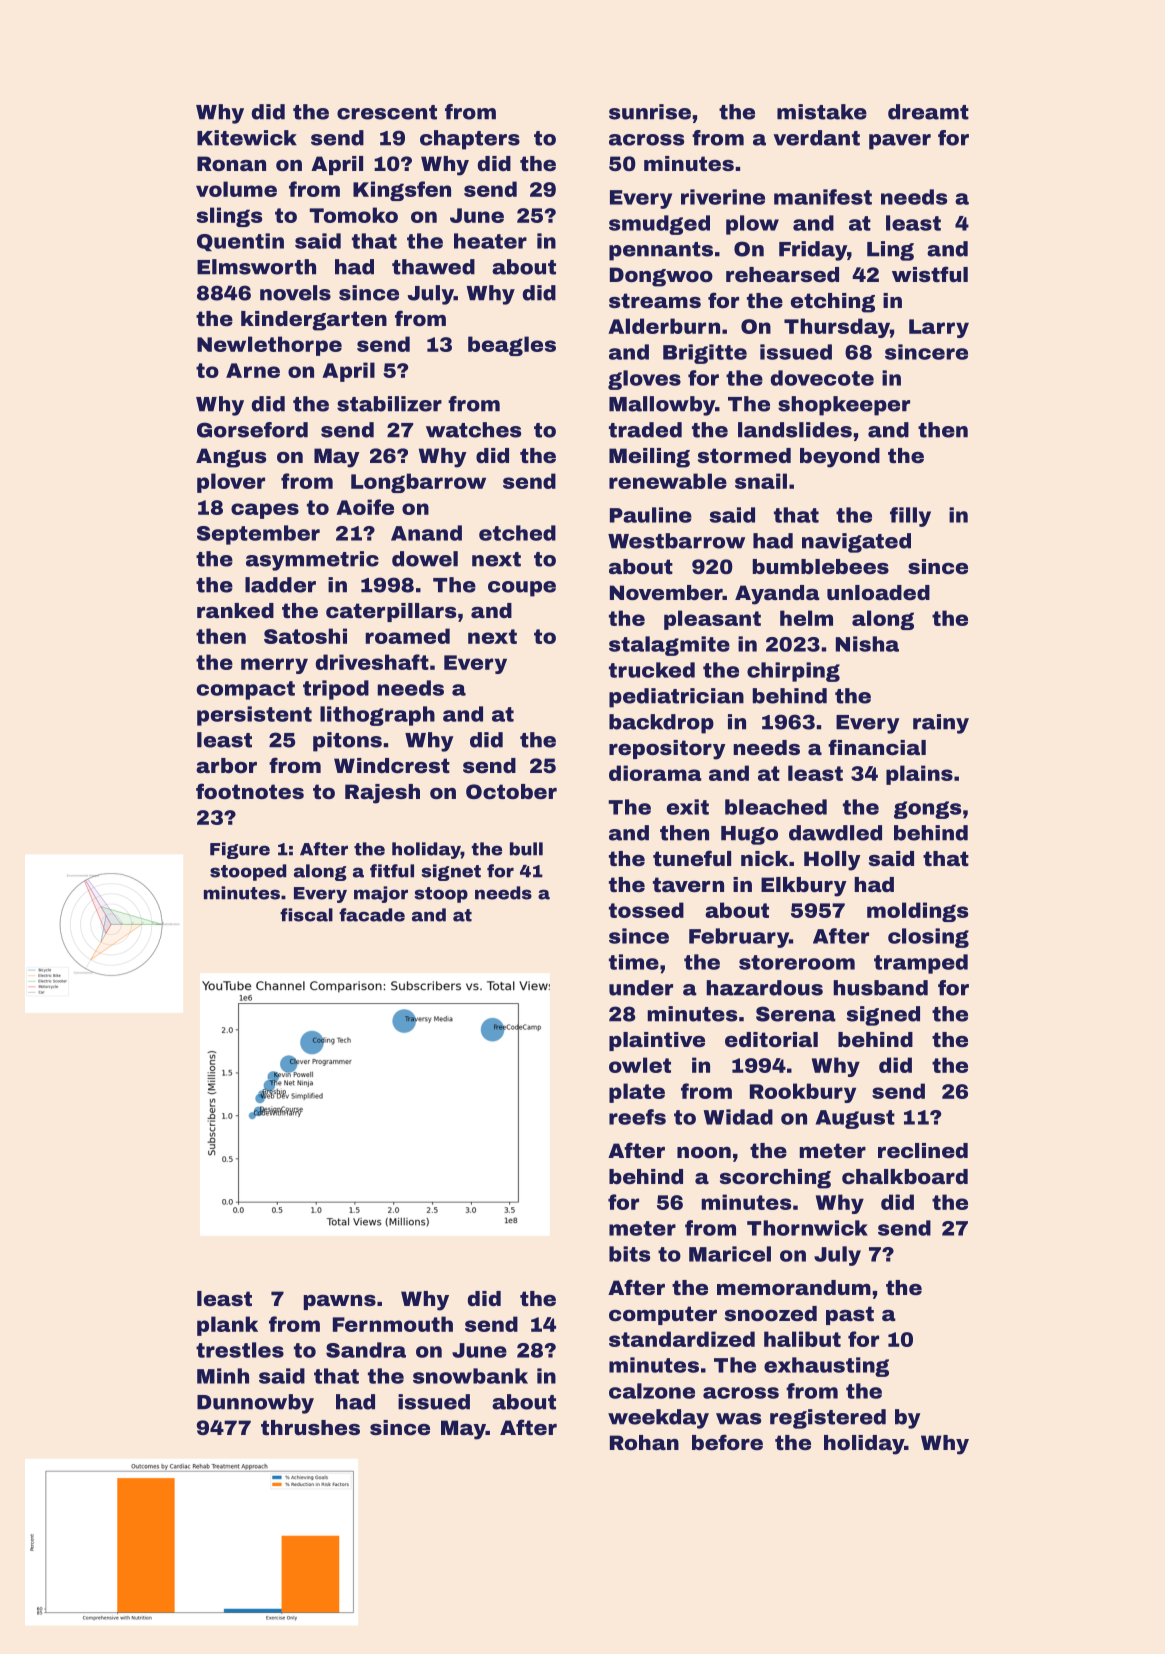 This screenshot has width=1165, height=1654. What do you see at coordinates (470, 1376) in the screenshot?
I see `snowbank` at bounding box center [470, 1376].
